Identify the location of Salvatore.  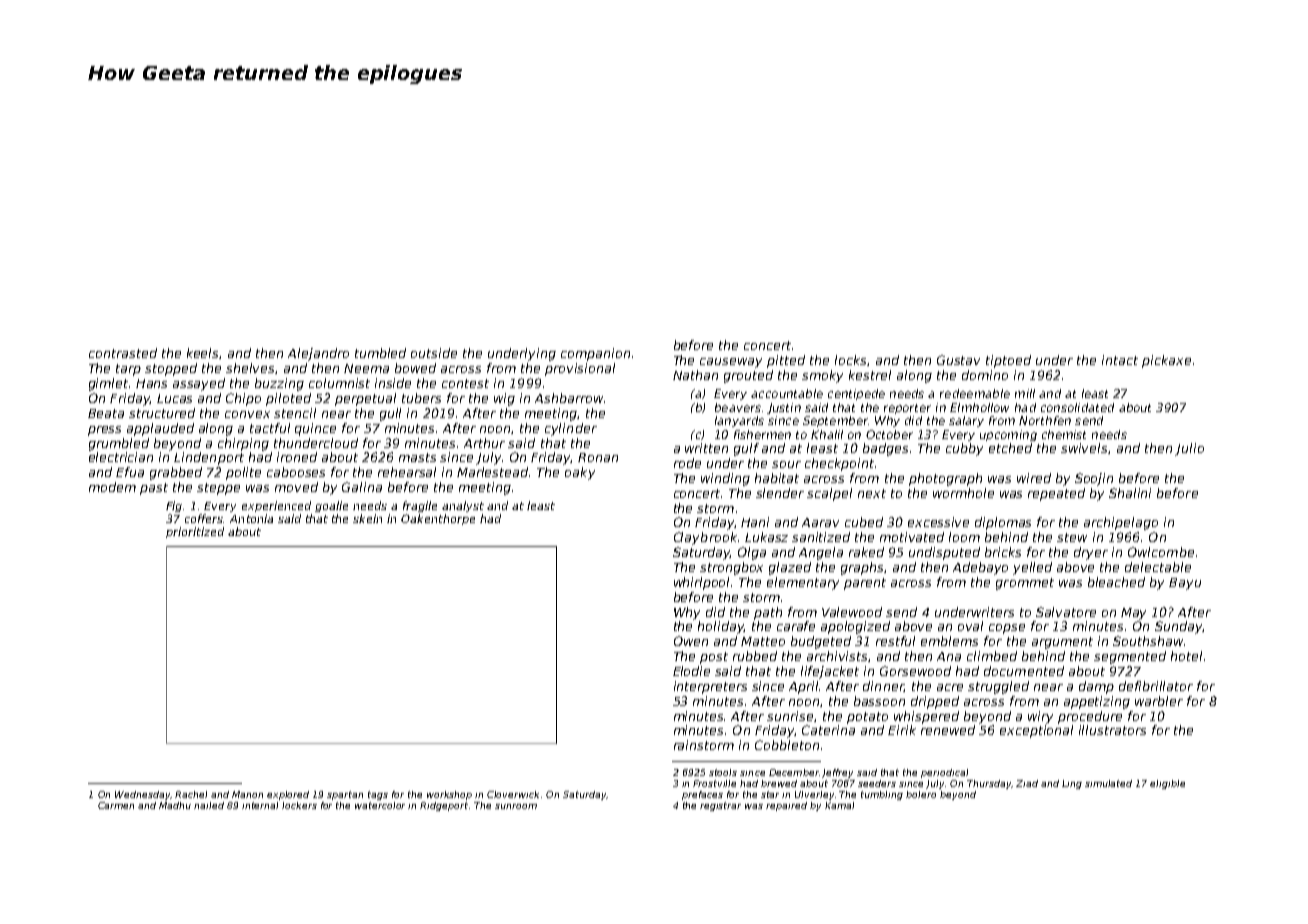
(1066, 612).
